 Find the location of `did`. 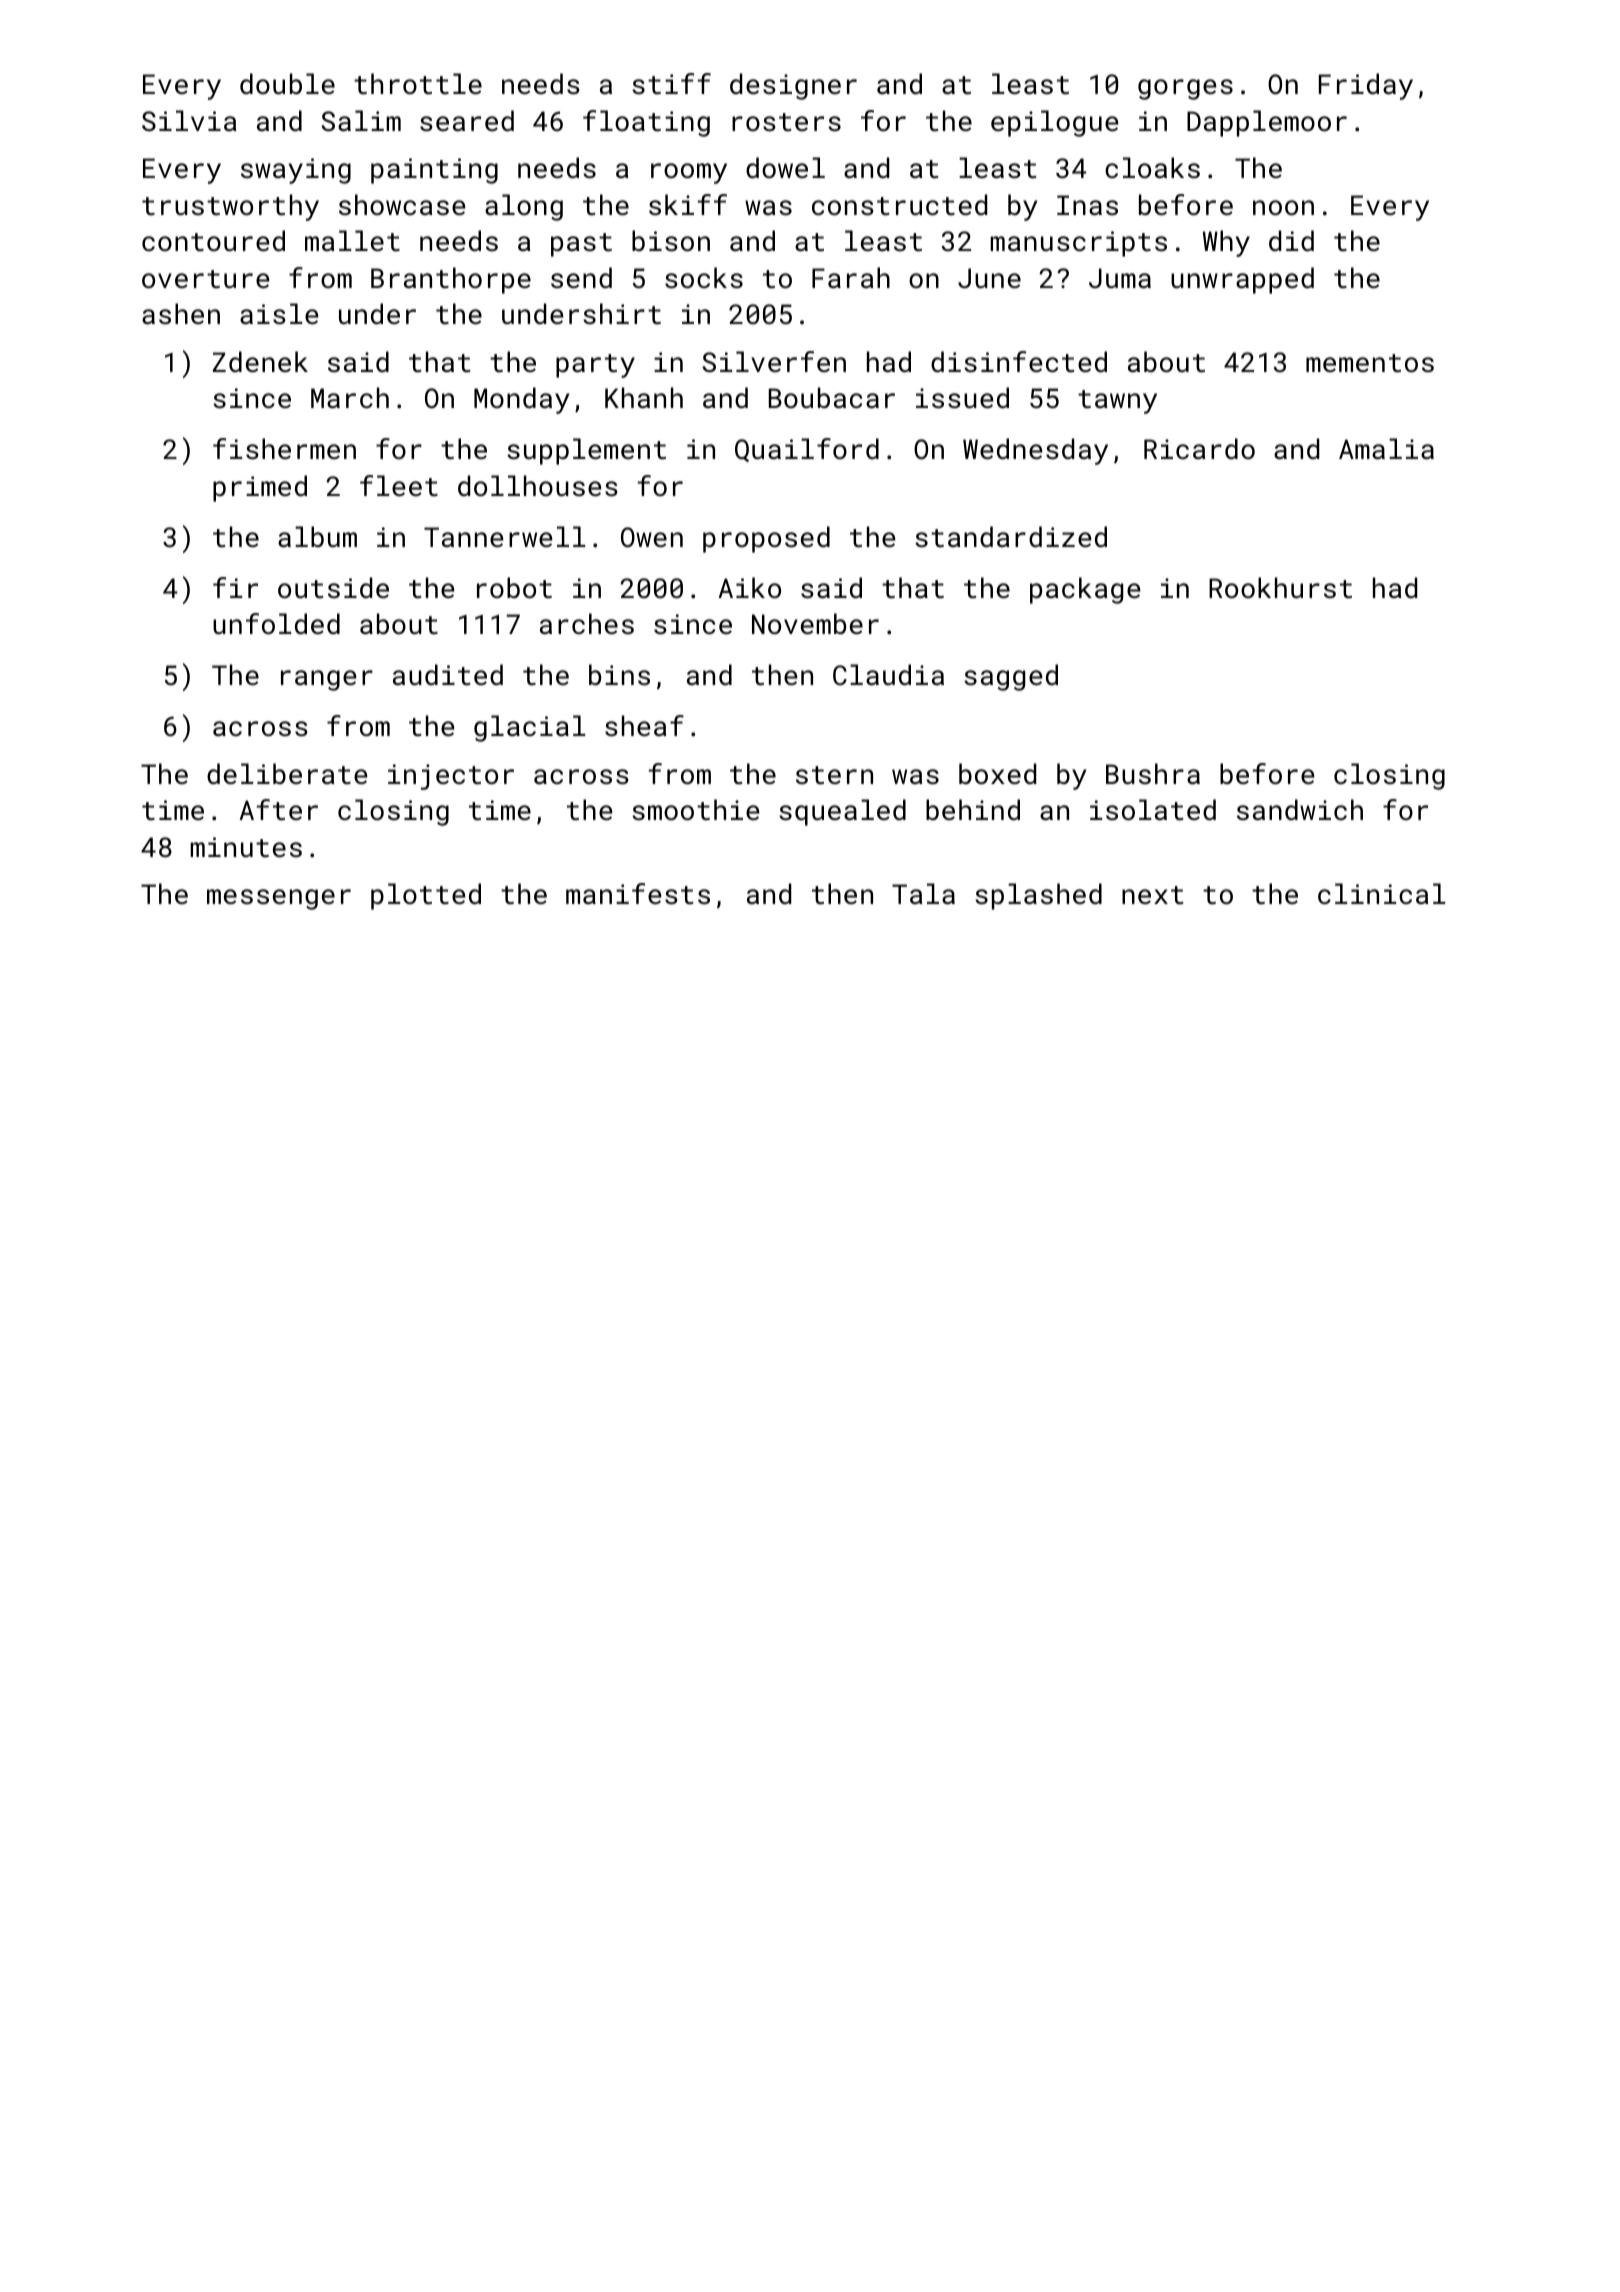

did is located at coordinates (1291, 240).
